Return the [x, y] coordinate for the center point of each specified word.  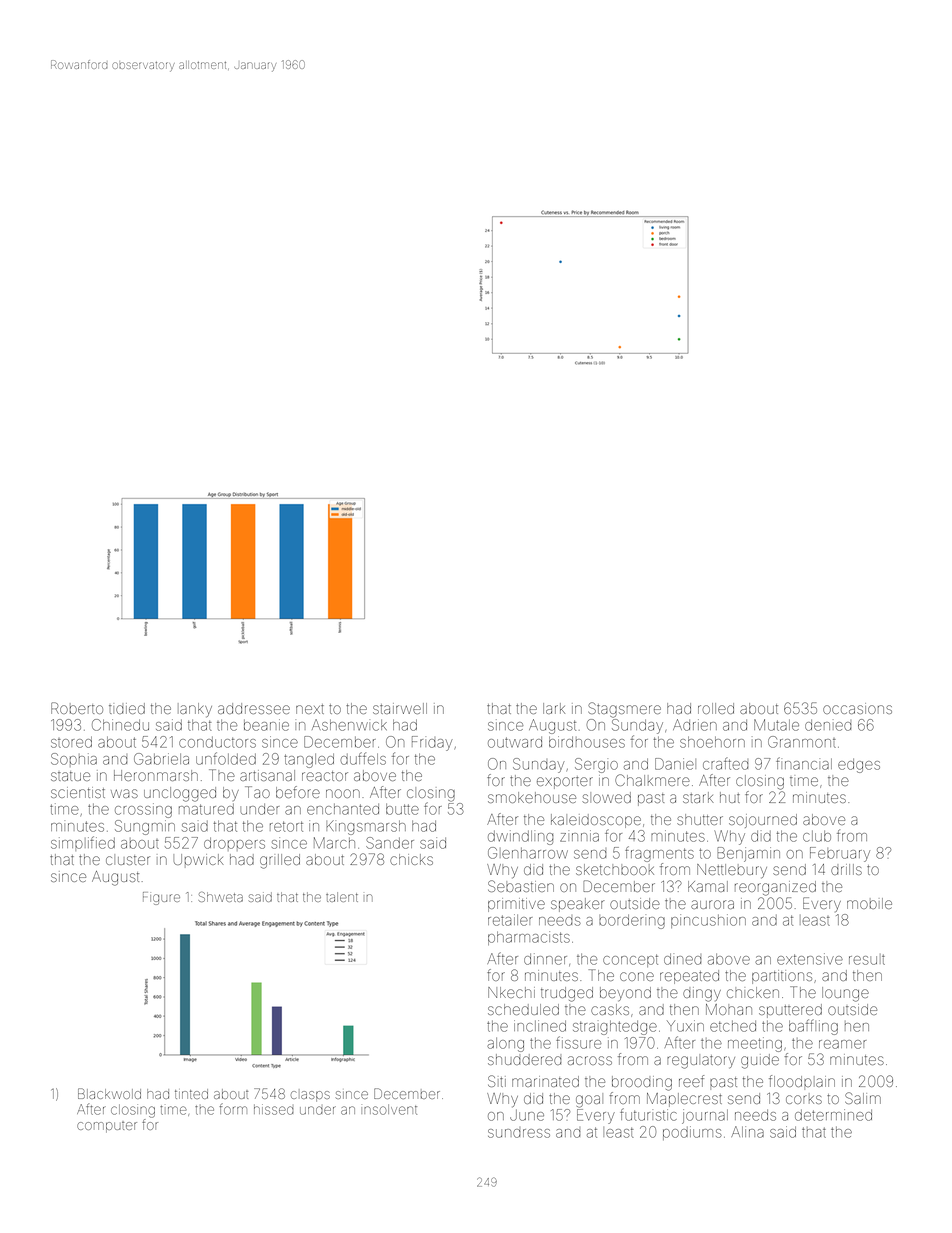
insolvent [389, 1109]
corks [804, 1099]
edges [859, 766]
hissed [274, 1109]
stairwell [400, 708]
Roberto [77, 708]
